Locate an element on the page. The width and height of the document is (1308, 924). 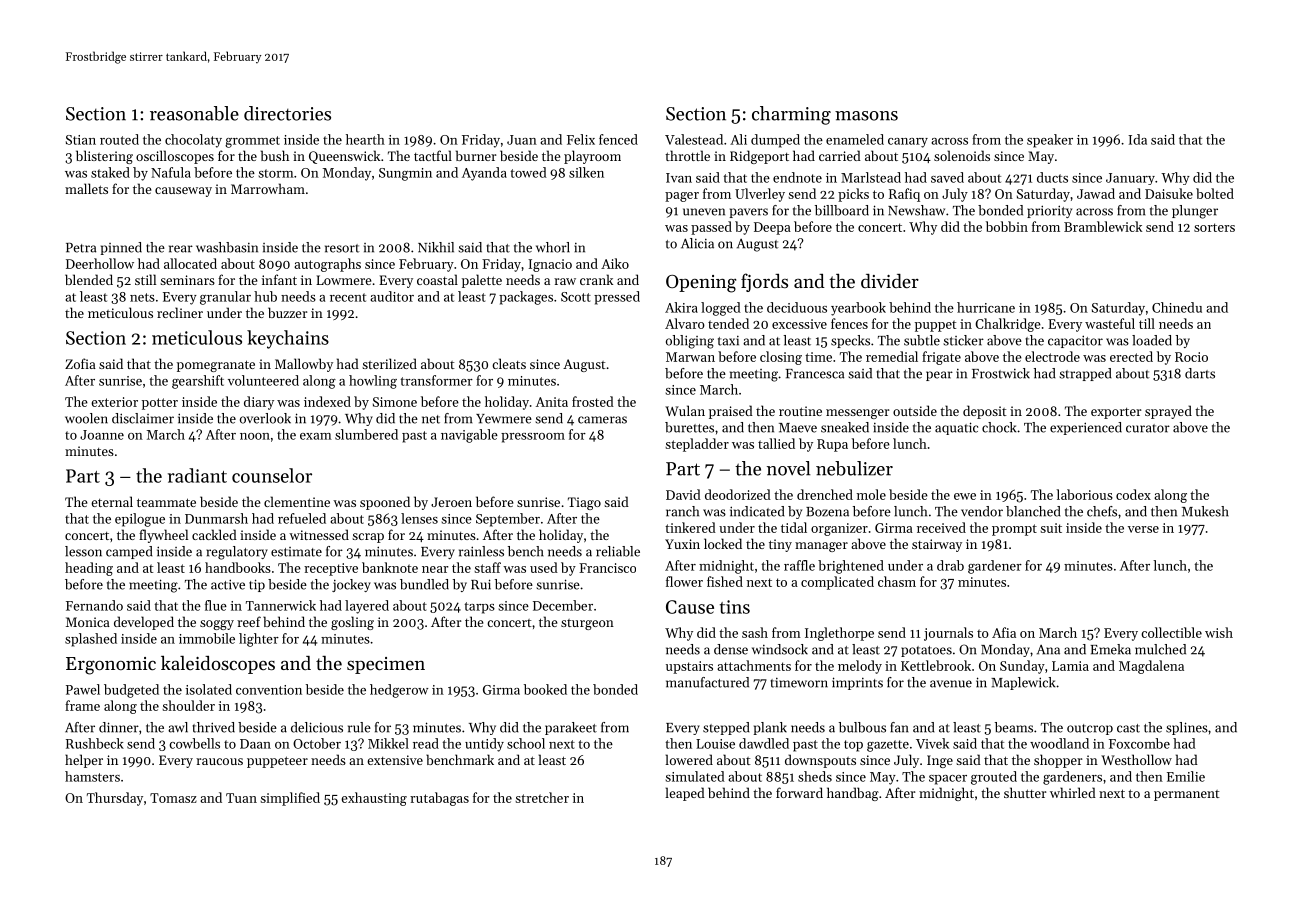
Francesca is located at coordinates (814, 374).
